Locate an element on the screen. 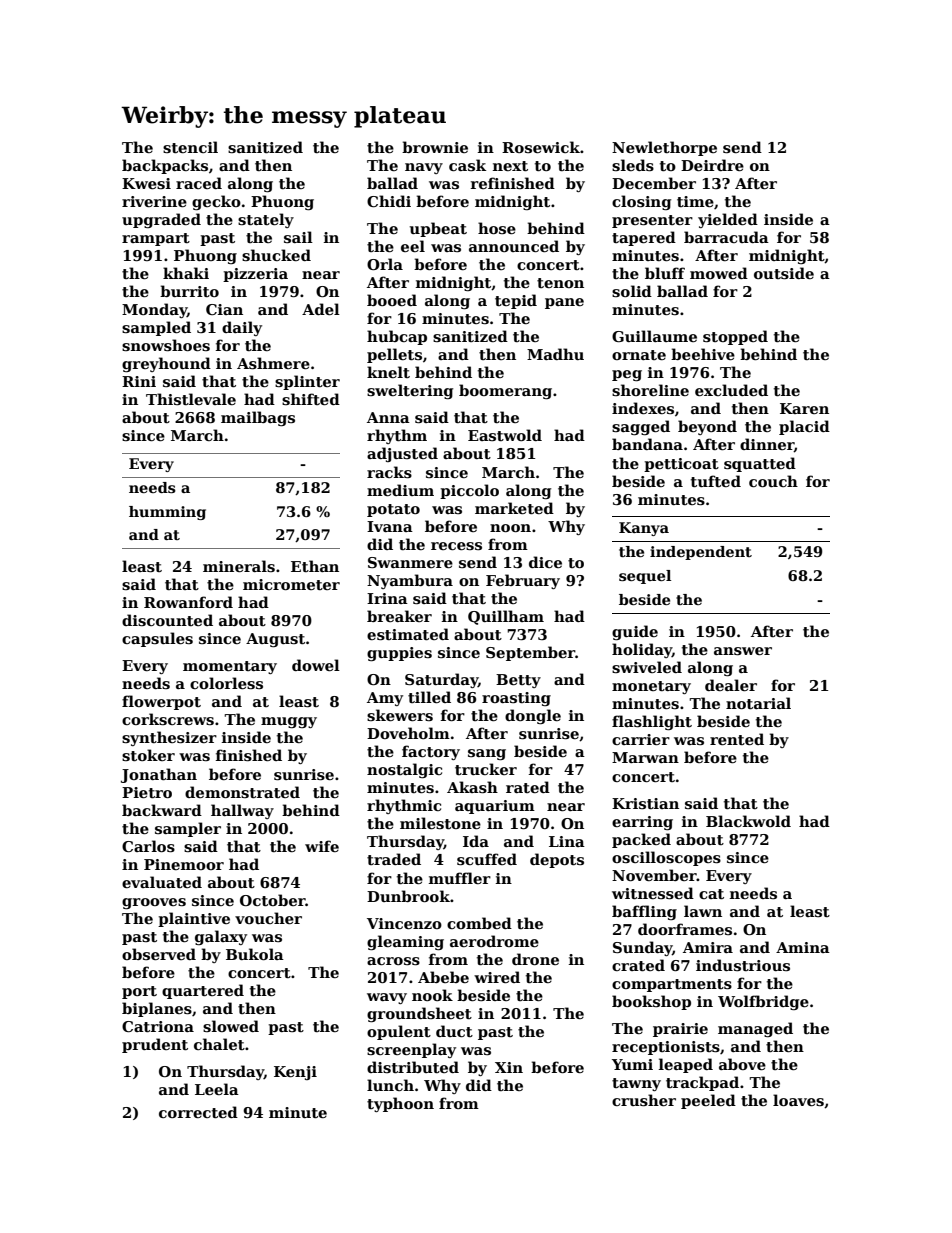  Newlethorpe is located at coordinates (664, 148).
